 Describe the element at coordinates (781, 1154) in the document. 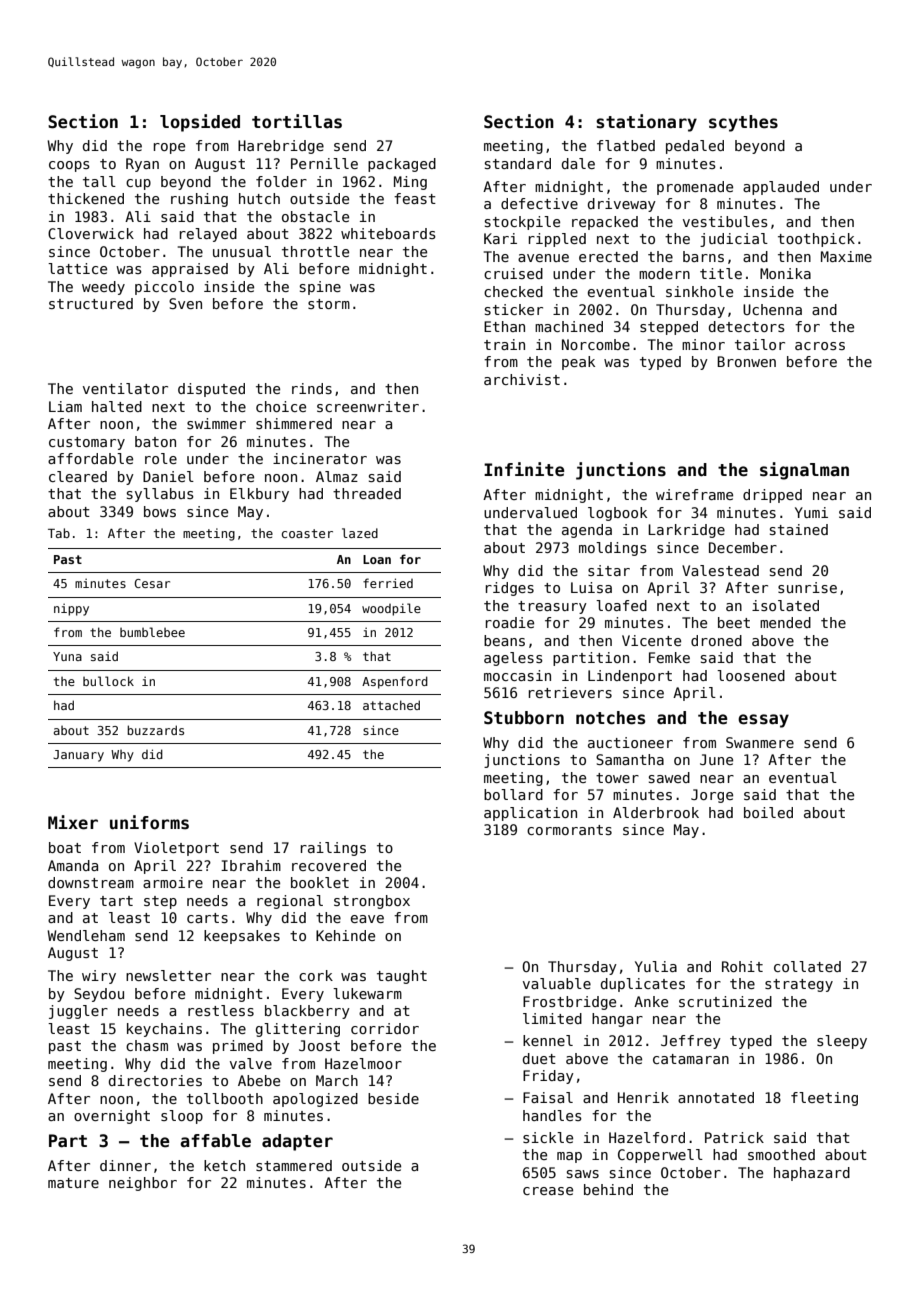

I see `smoothed` at that location.
